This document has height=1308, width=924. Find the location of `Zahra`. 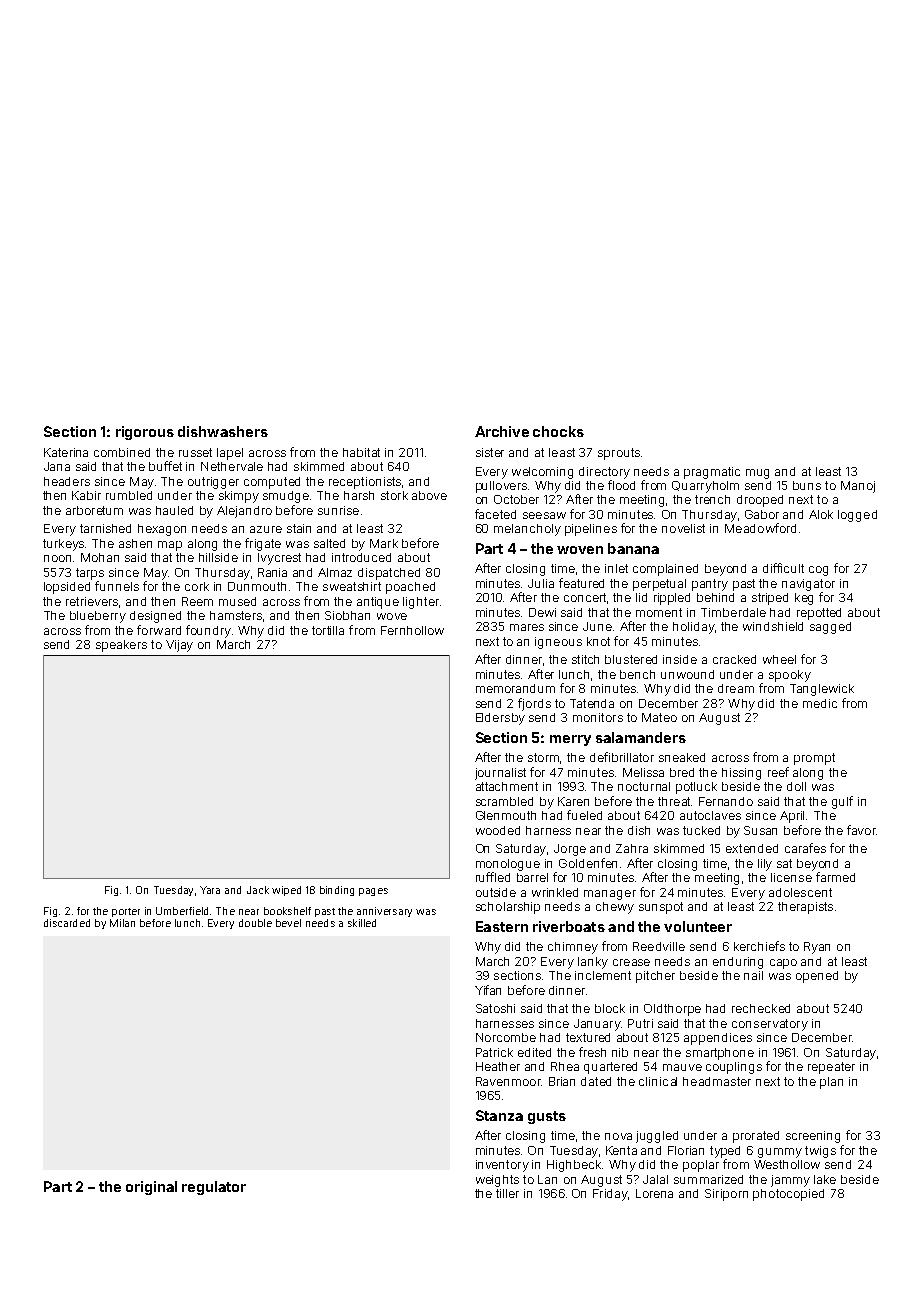

Zahra is located at coordinates (632, 848).
